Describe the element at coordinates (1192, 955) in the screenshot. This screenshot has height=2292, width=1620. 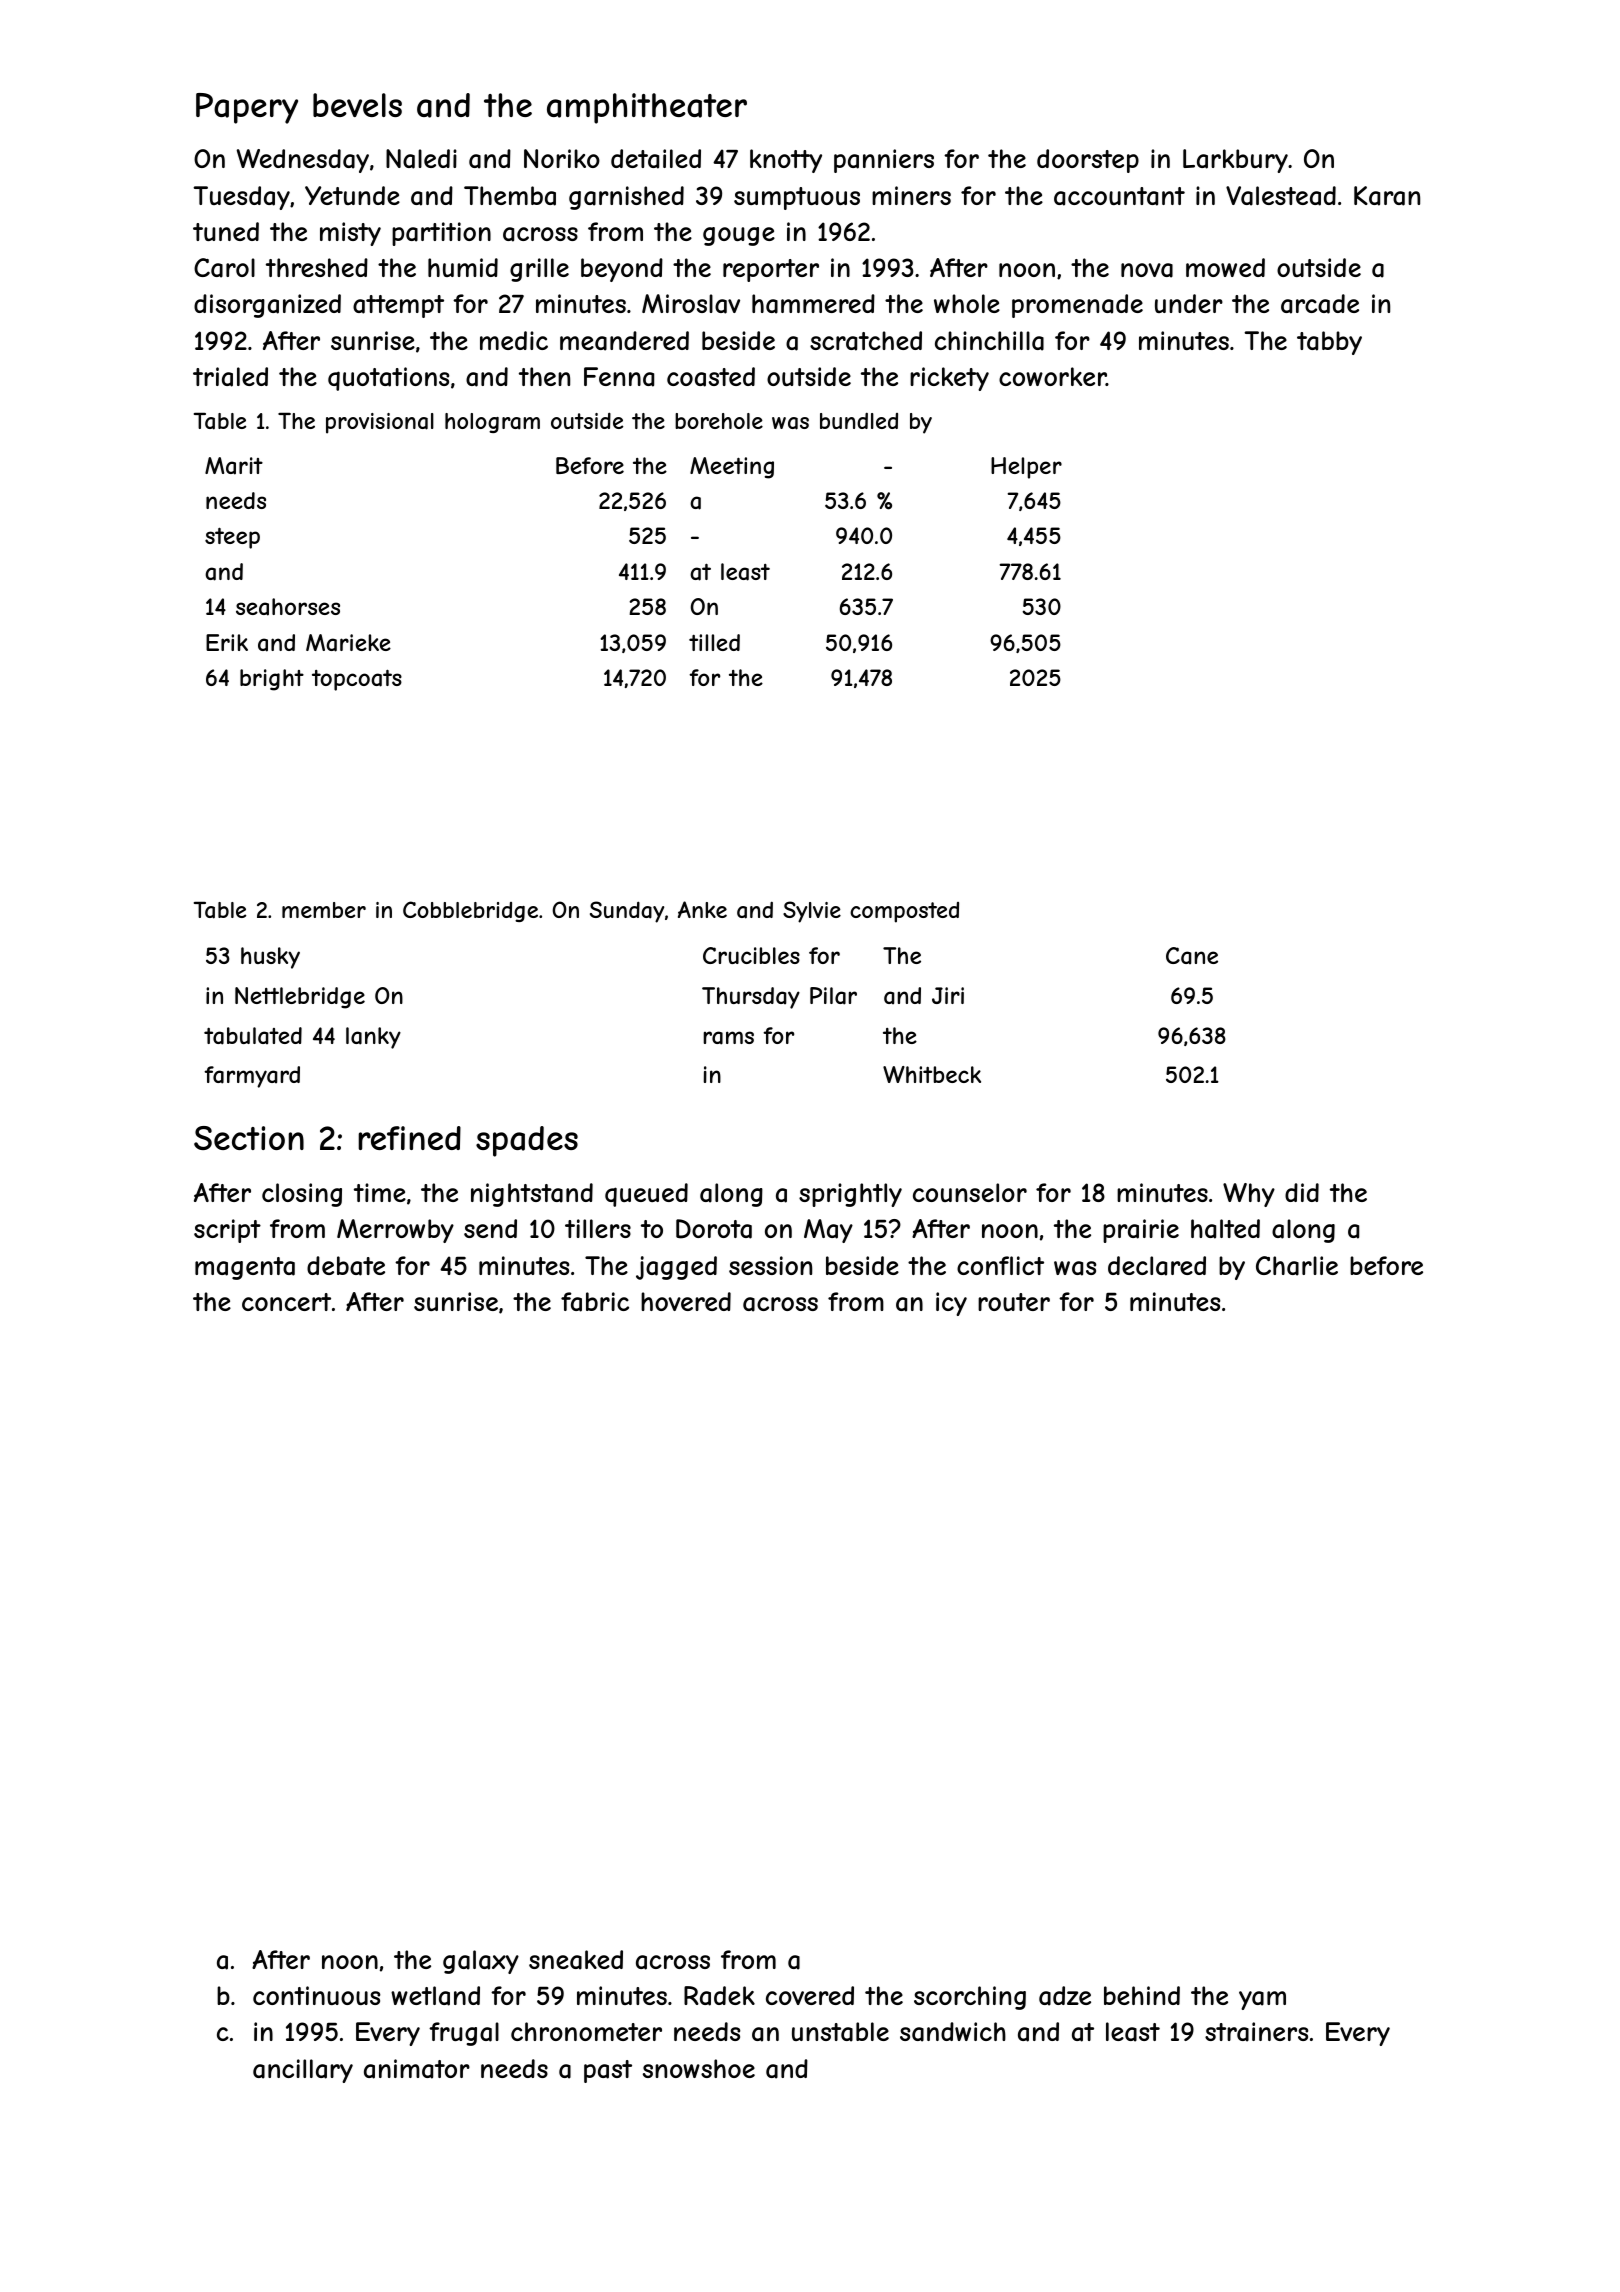
I see `Cane` at that location.
